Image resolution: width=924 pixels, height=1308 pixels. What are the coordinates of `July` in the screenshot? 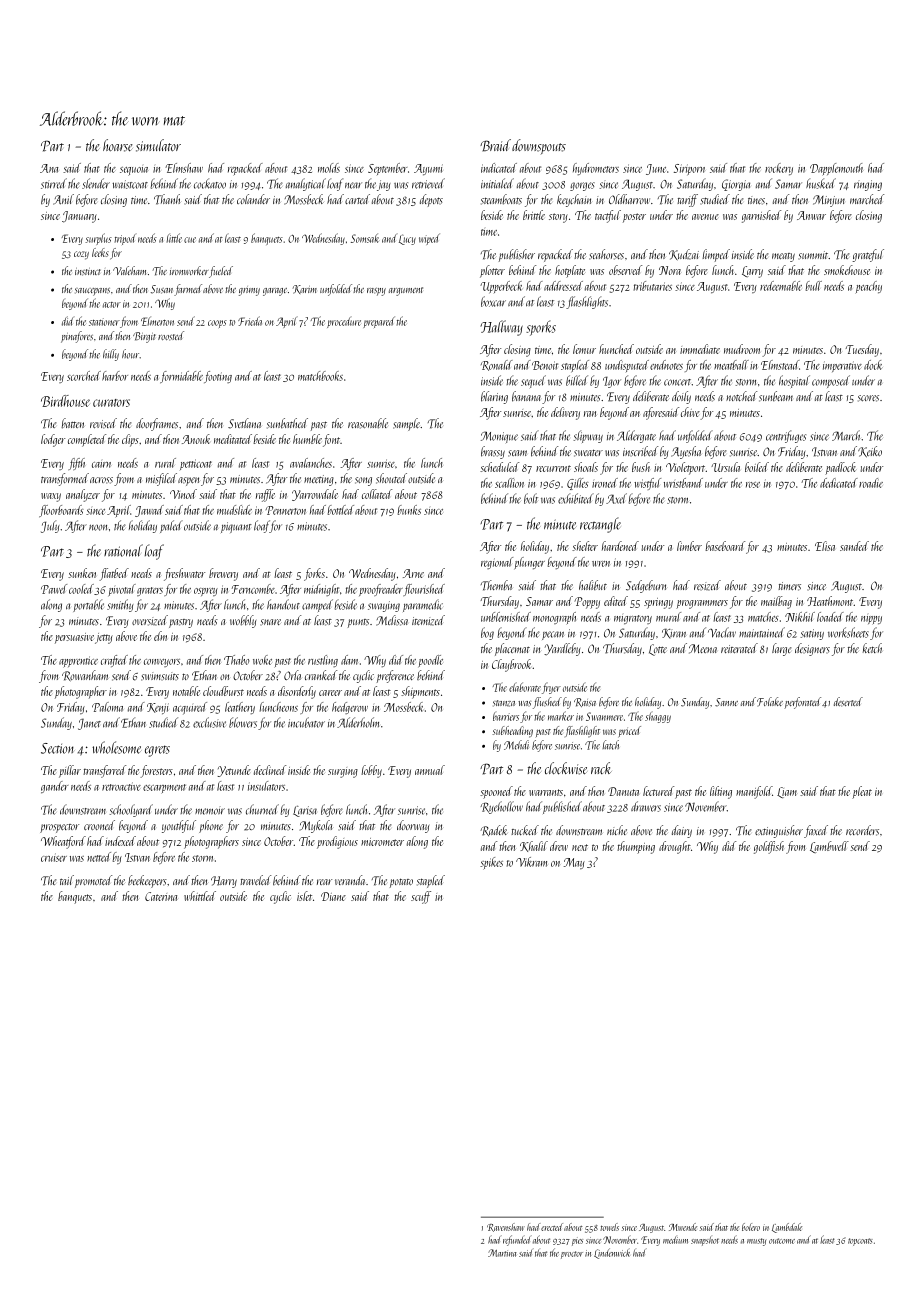 It's located at (50, 526).
